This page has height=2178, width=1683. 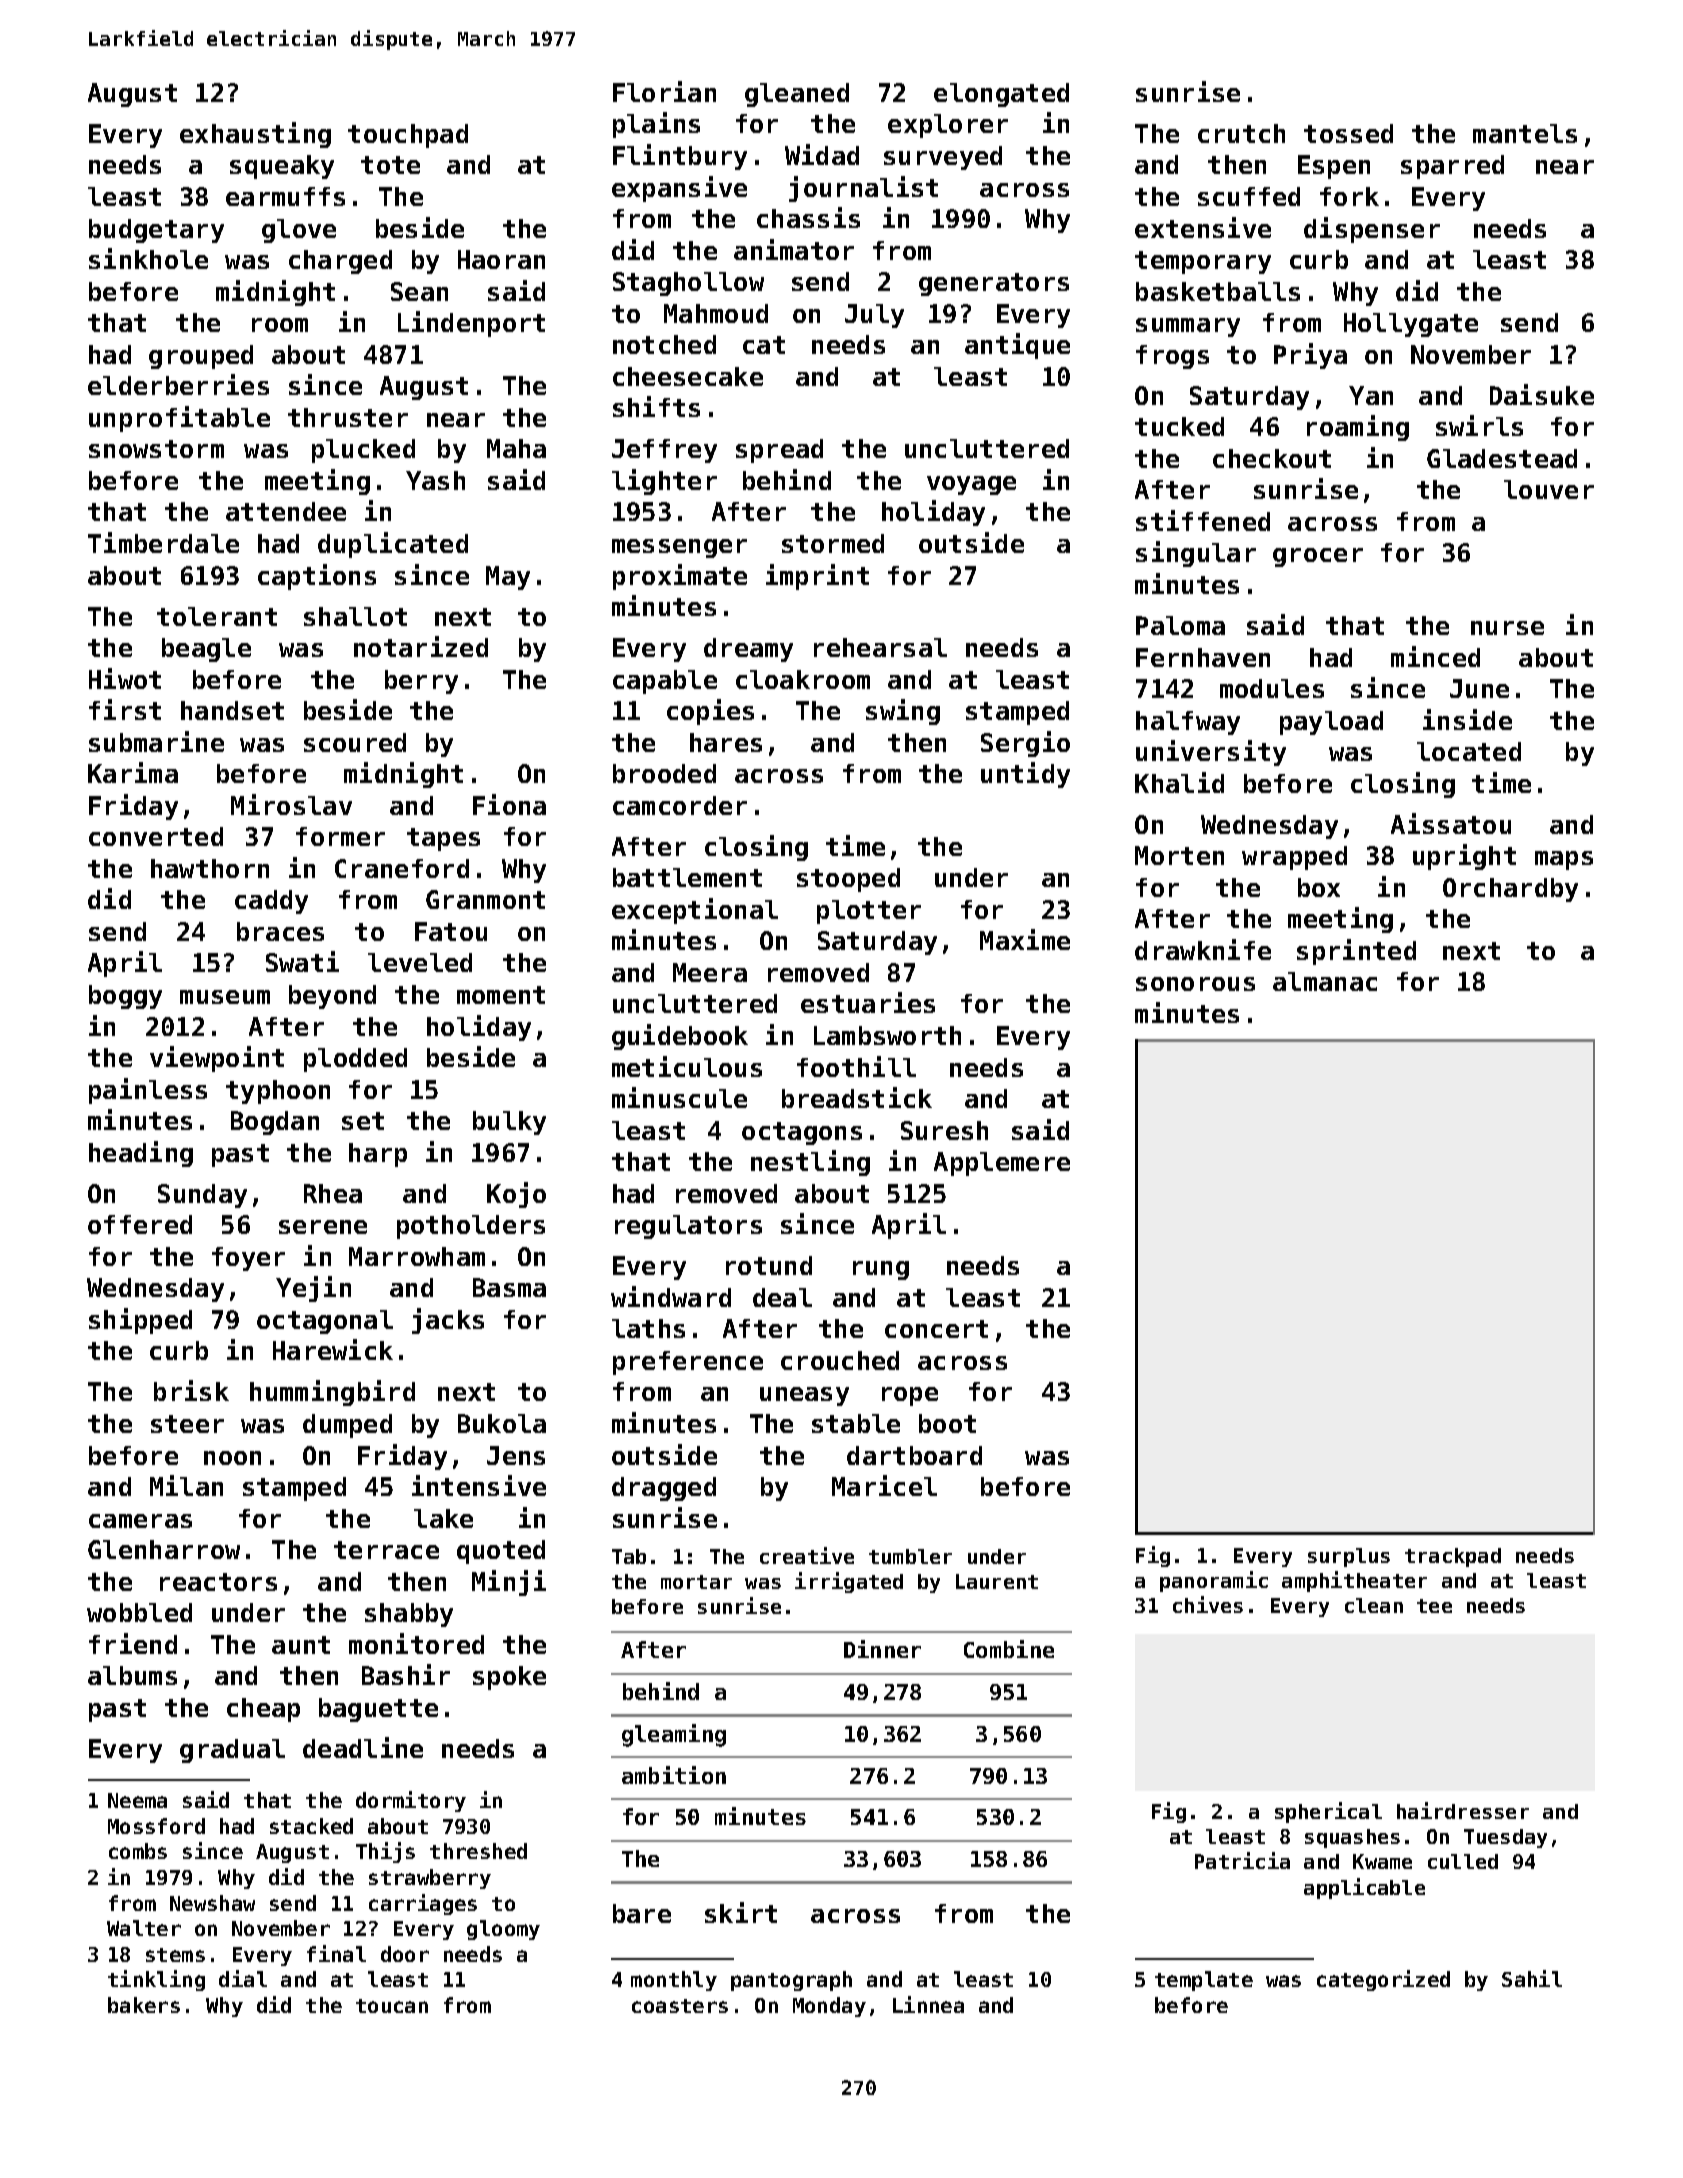 I want to click on exhausting, so click(x=255, y=135).
